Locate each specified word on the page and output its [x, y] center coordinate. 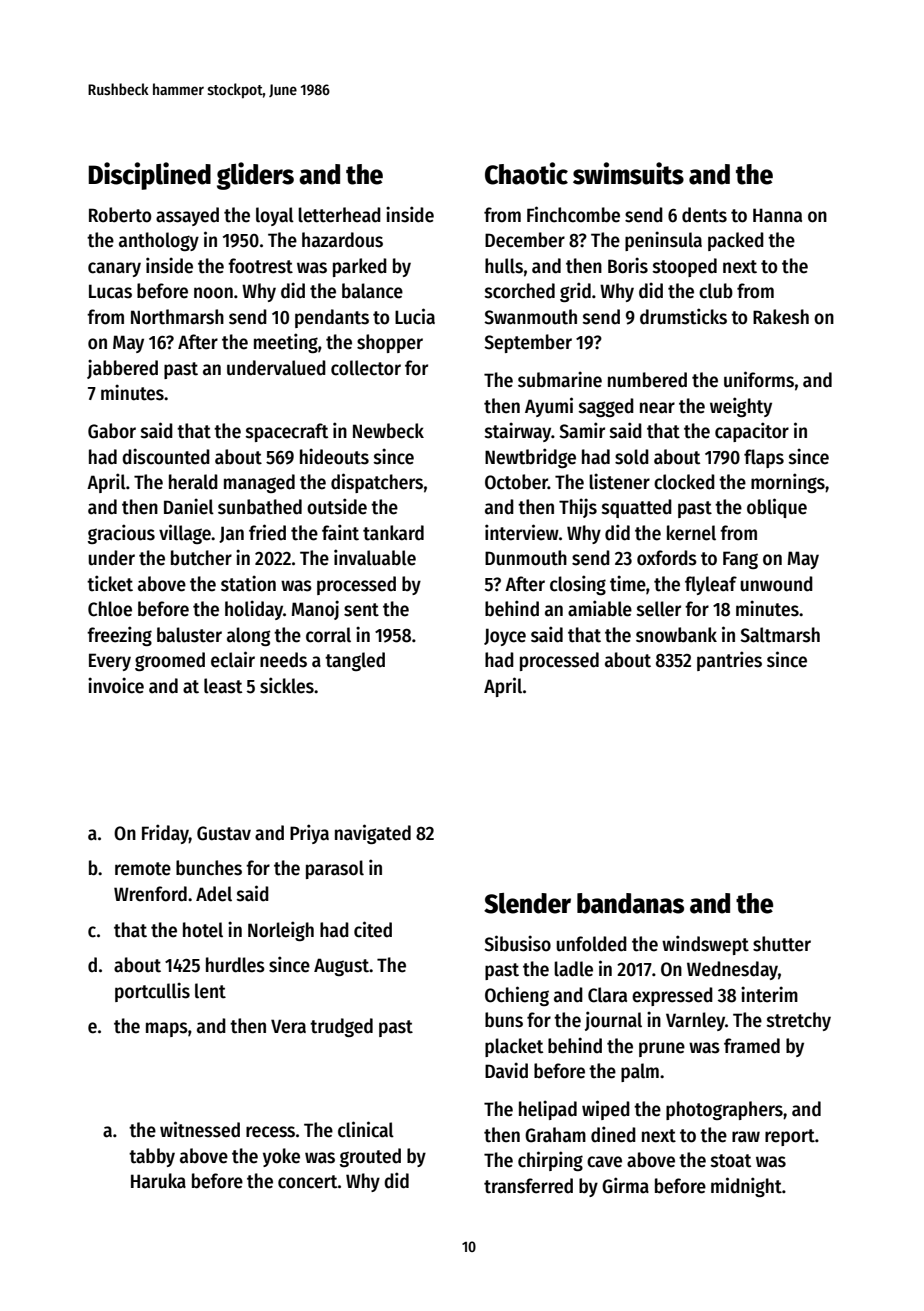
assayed [187, 216]
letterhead [339, 215]
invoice [116, 685]
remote [143, 869]
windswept [705, 945]
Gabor [112, 431]
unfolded [592, 944]
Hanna [777, 215]
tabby [152, 1157]
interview [522, 532]
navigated [373, 834]
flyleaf [711, 585]
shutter [782, 944]
